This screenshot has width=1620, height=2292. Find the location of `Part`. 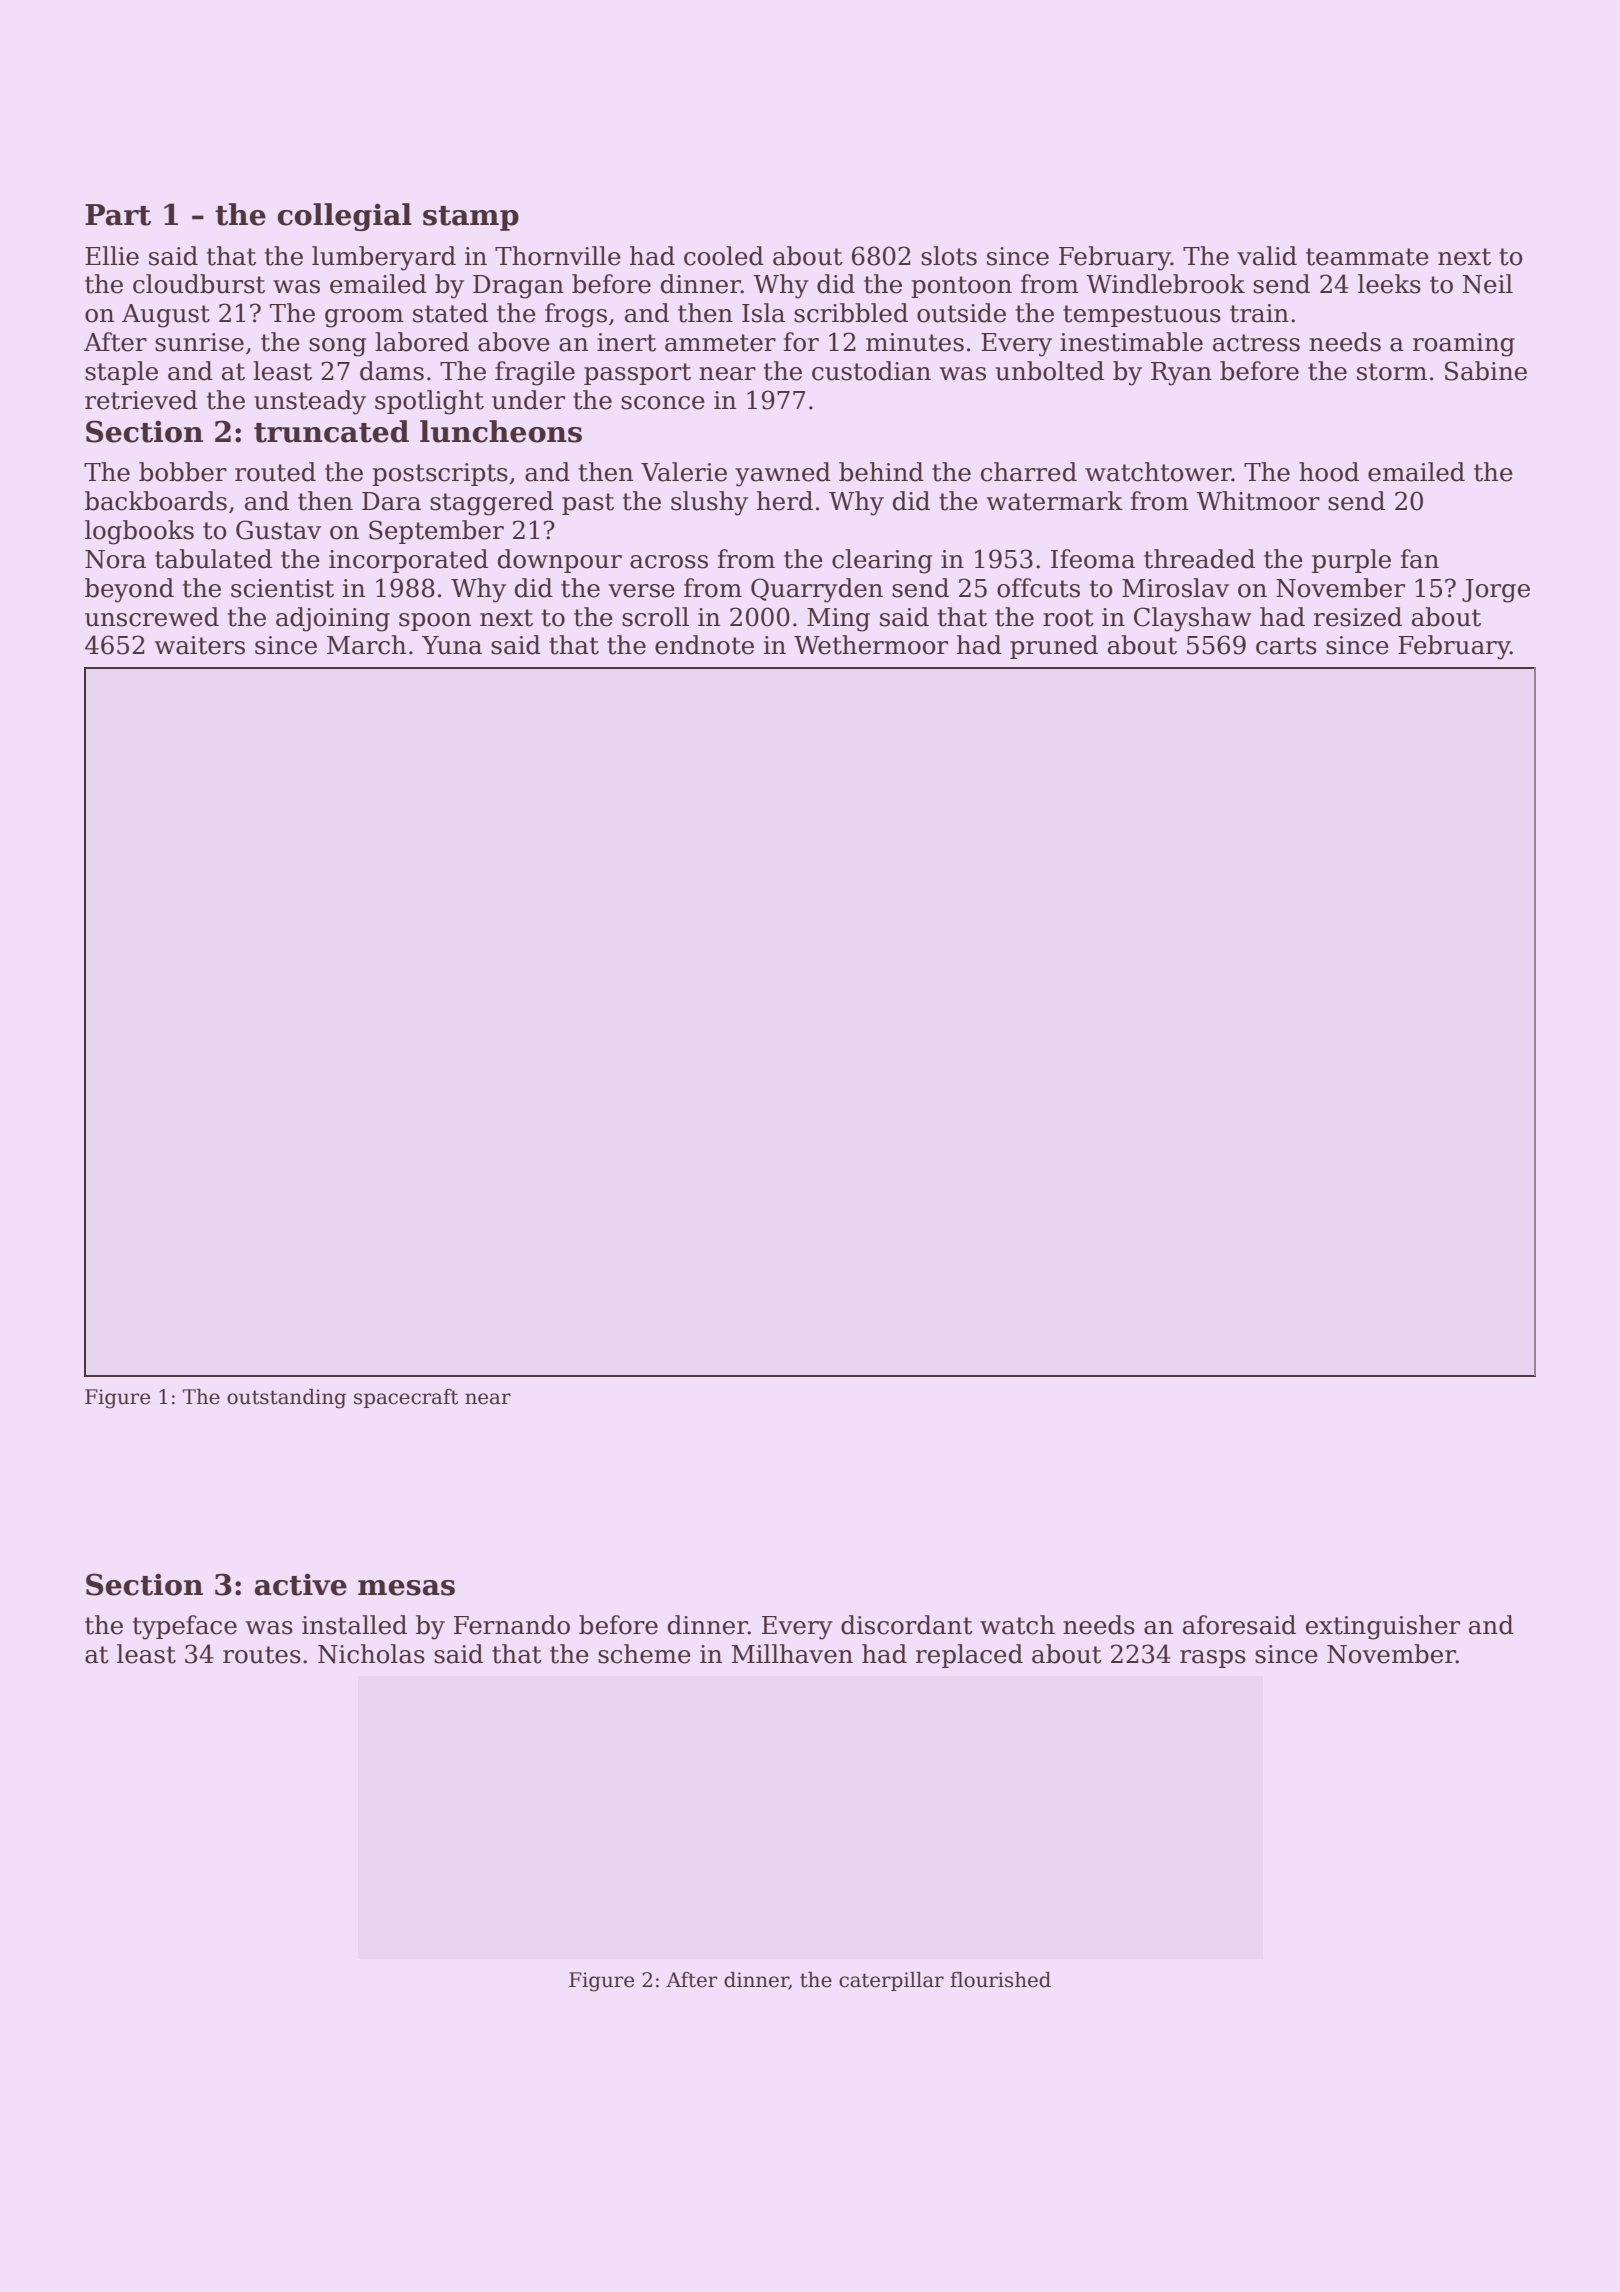

Part is located at coordinates (118, 215).
